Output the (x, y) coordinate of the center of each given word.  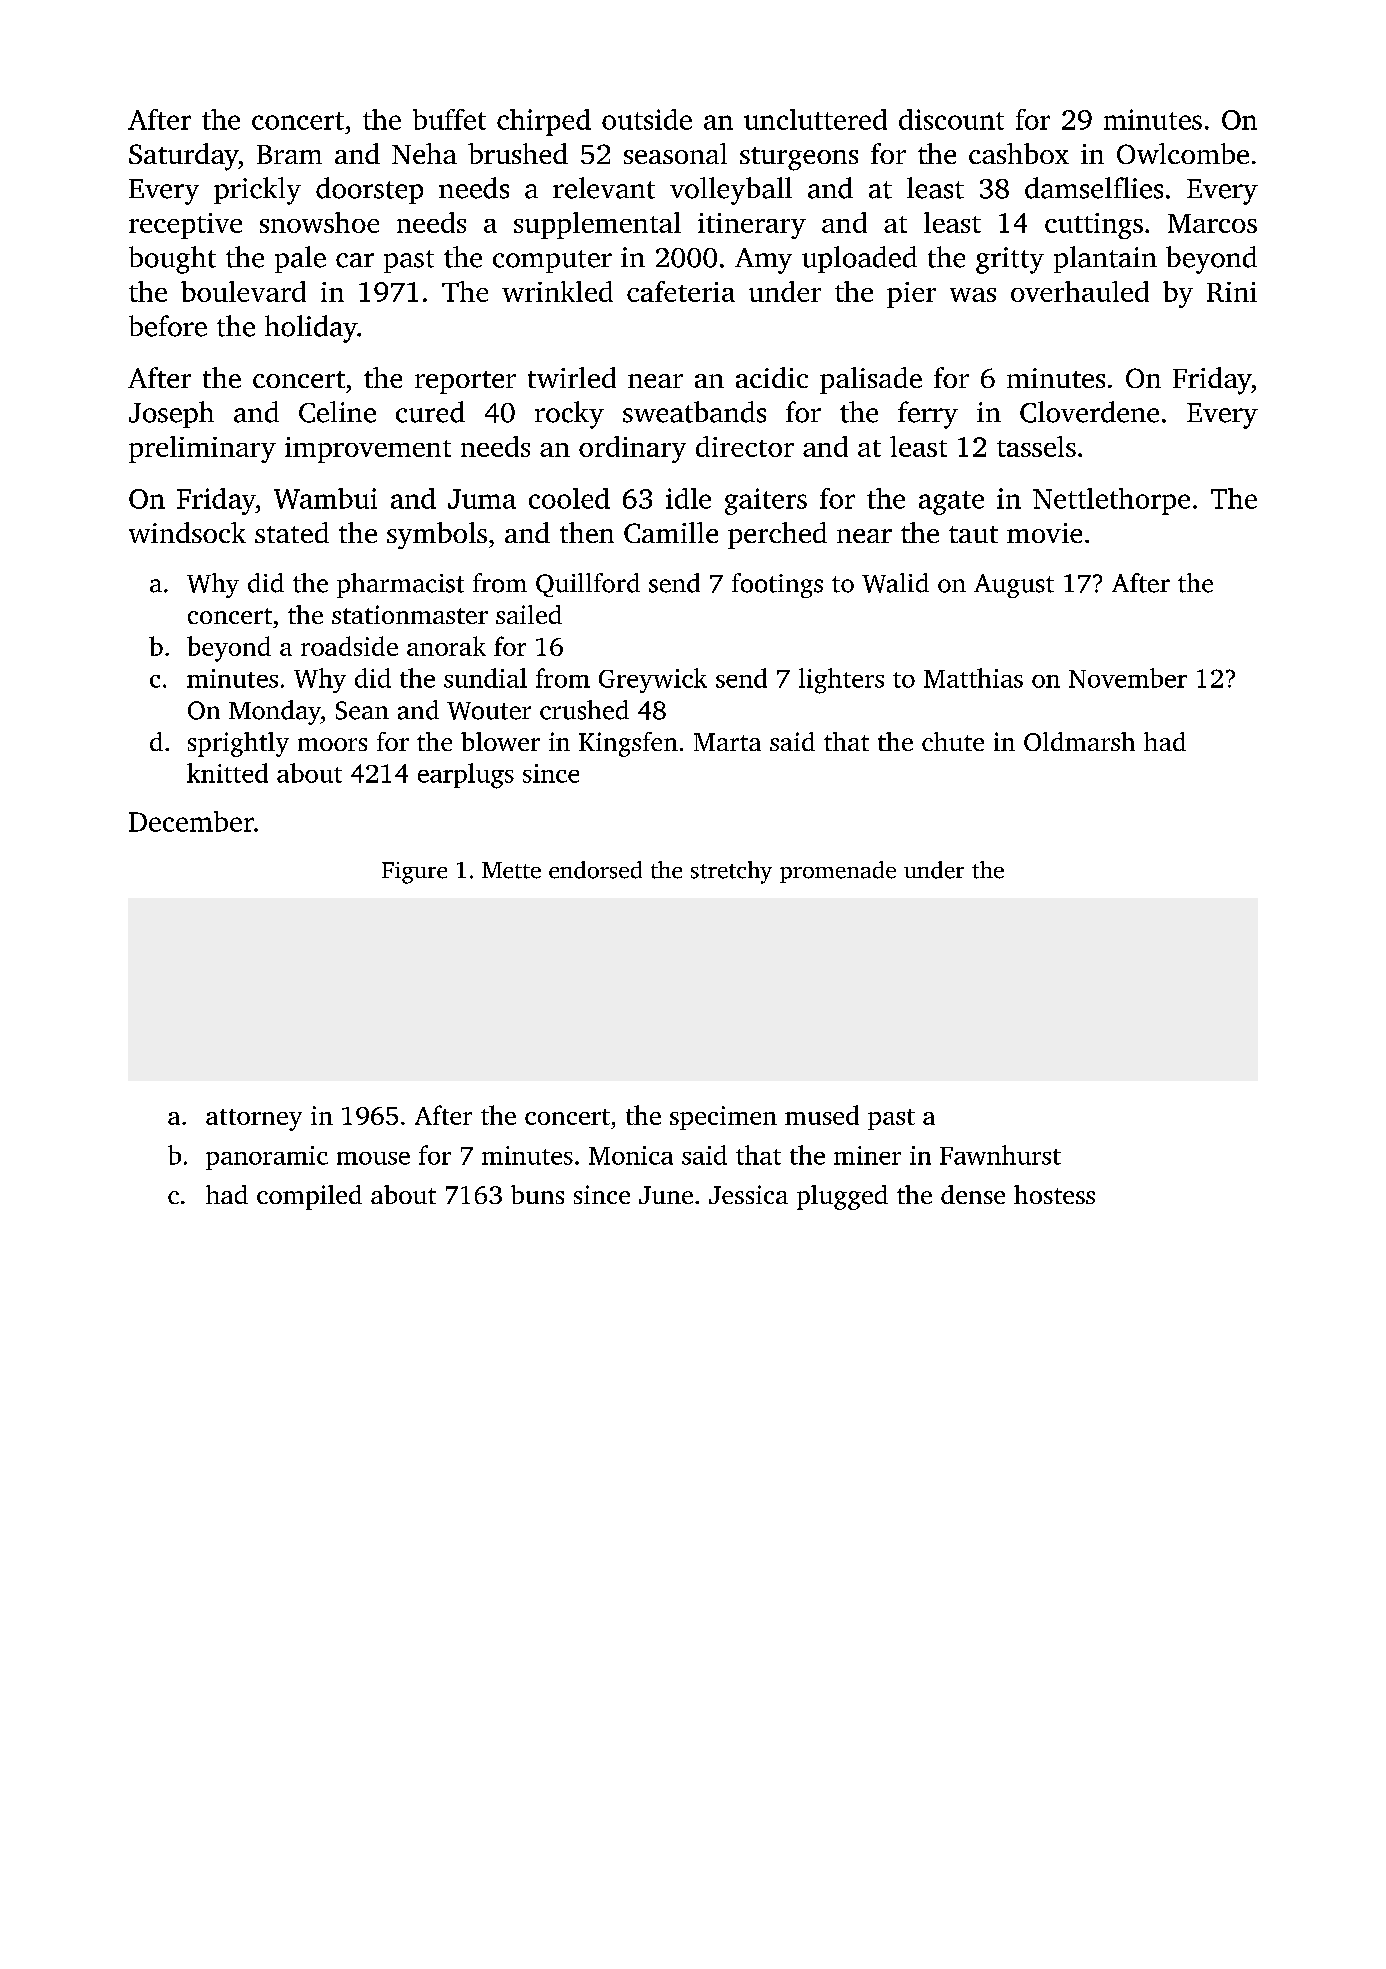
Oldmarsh (1079, 741)
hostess (1054, 1194)
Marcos (1212, 223)
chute (953, 741)
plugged (842, 1197)
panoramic (267, 1158)
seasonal (675, 153)
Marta (727, 742)
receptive (185, 226)
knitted (227, 773)
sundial (485, 678)
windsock (187, 532)
